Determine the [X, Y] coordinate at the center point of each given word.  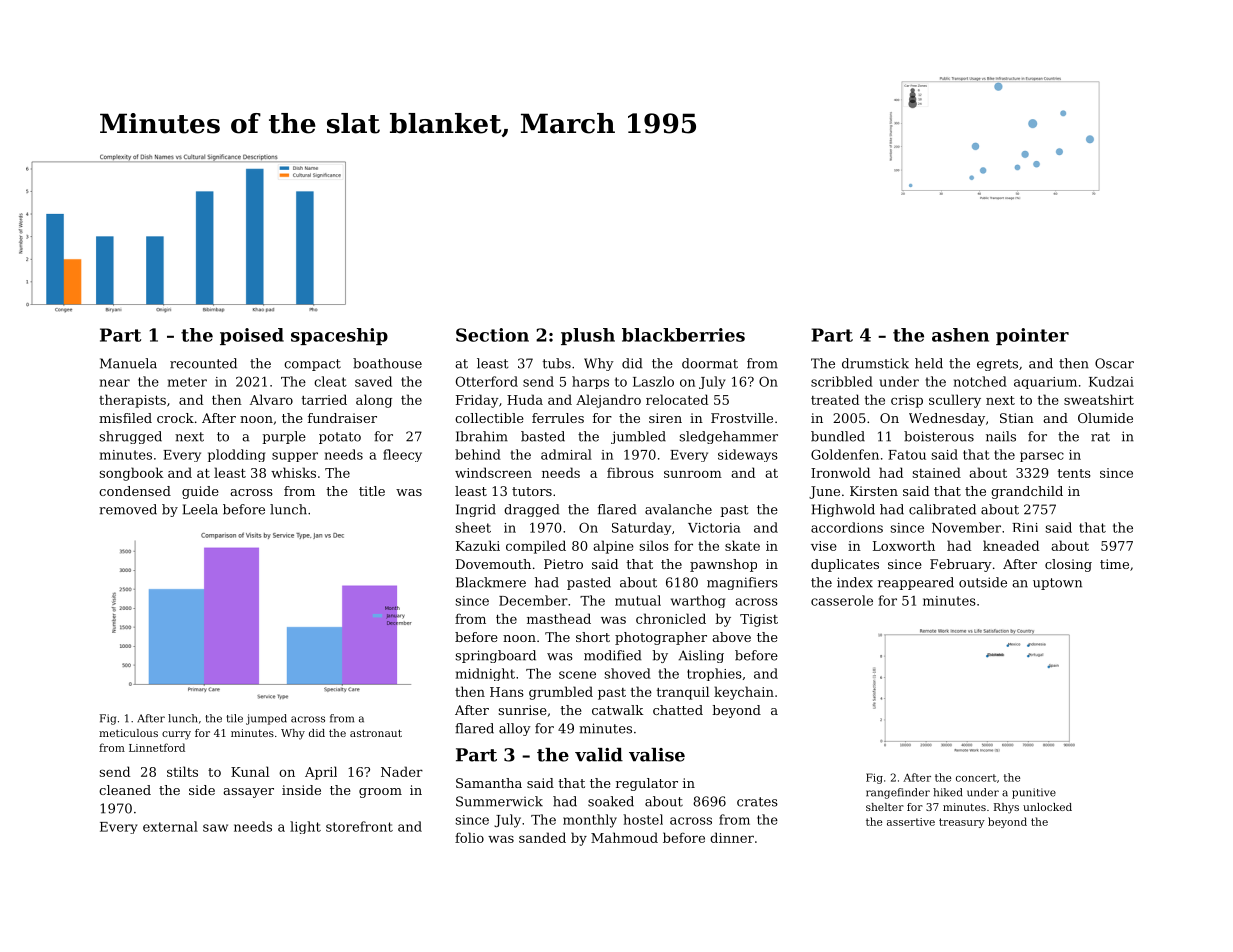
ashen [960, 335]
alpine [613, 547]
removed [128, 509]
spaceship [339, 336]
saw [215, 828]
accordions [847, 527]
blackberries [683, 335]
